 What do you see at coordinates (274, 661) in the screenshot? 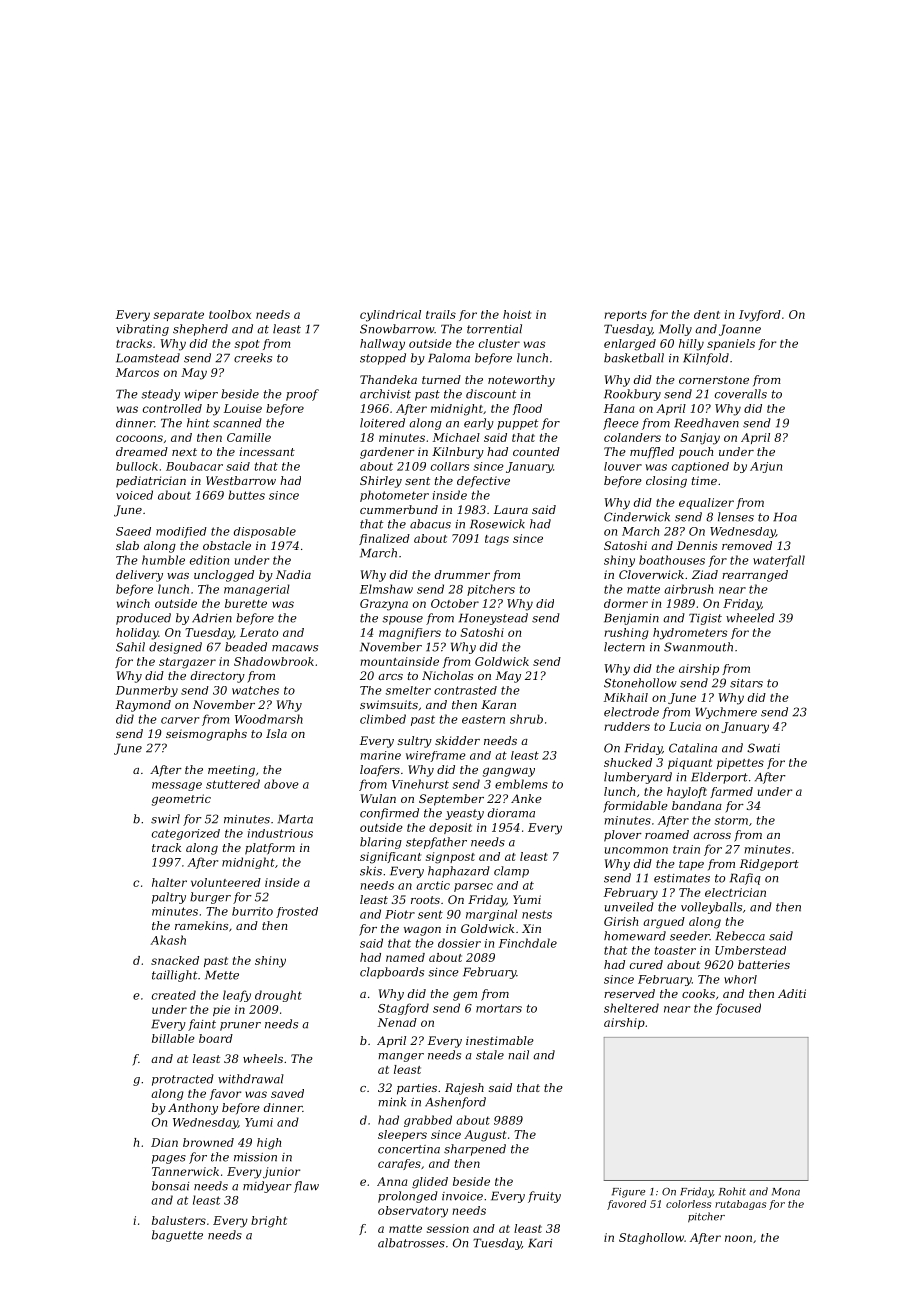
I see `Shadowbrook` at bounding box center [274, 661].
